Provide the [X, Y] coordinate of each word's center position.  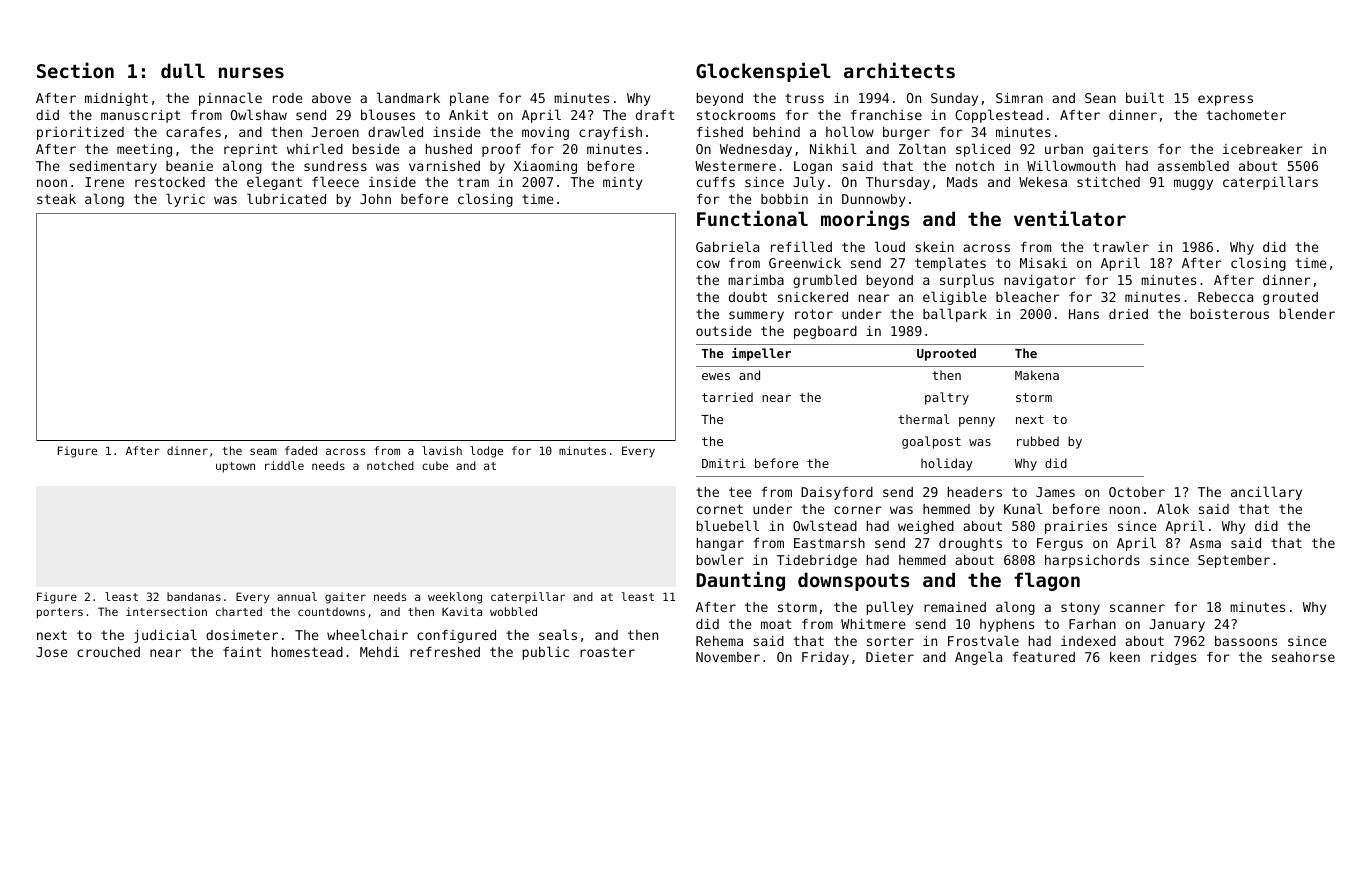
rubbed [1038, 441]
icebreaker [1263, 149]
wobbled [513, 611]
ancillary [1266, 493]
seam [263, 451]
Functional [752, 218]
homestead [307, 652]
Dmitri [724, 463]
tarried [727, 397]
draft [655, 115]
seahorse [1303, 657]
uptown [235, 467]
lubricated [286, 198]
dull [183, 70]
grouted [1290, 298]
